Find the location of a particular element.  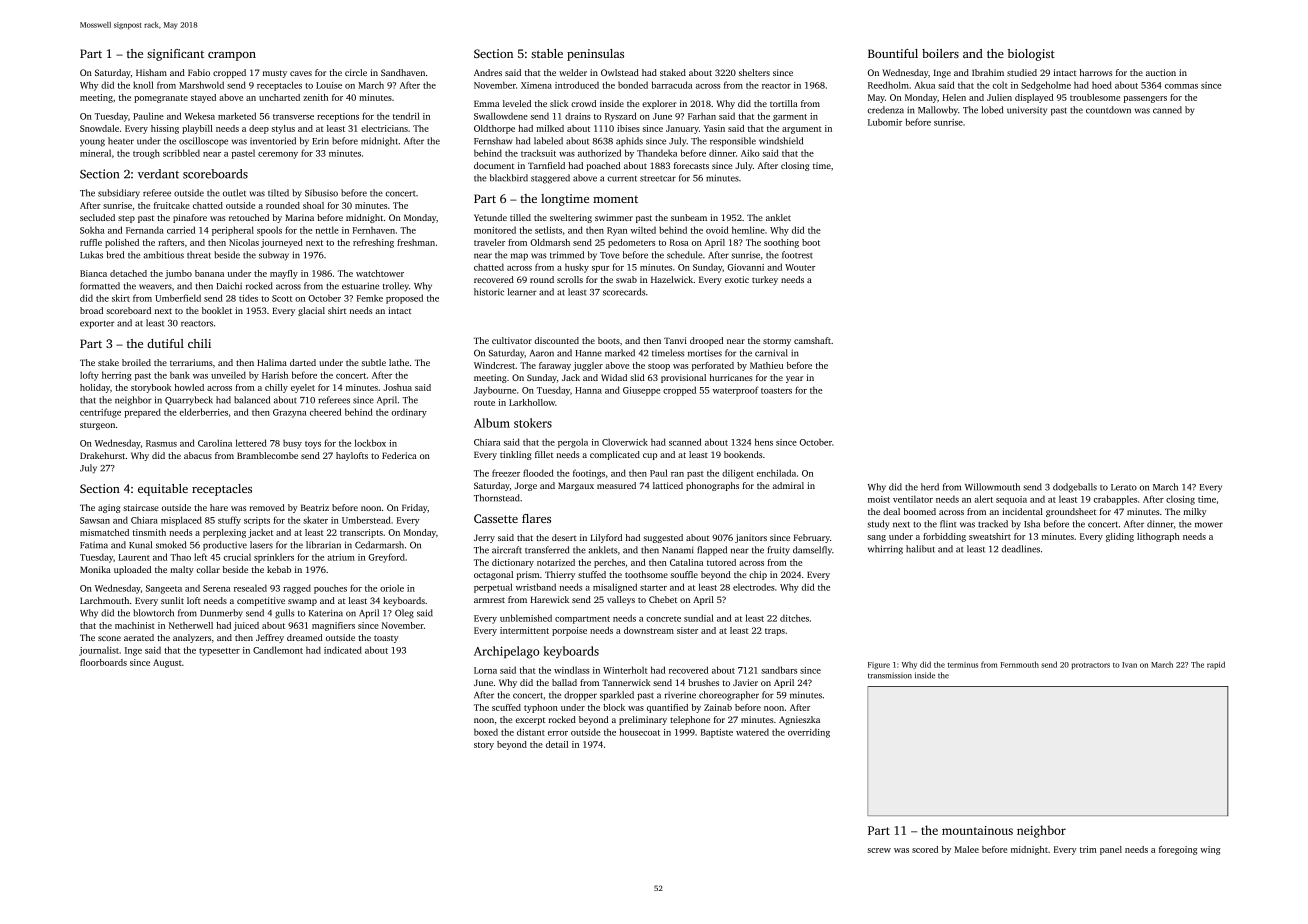

auction is located at coordinates (1161, 72).
